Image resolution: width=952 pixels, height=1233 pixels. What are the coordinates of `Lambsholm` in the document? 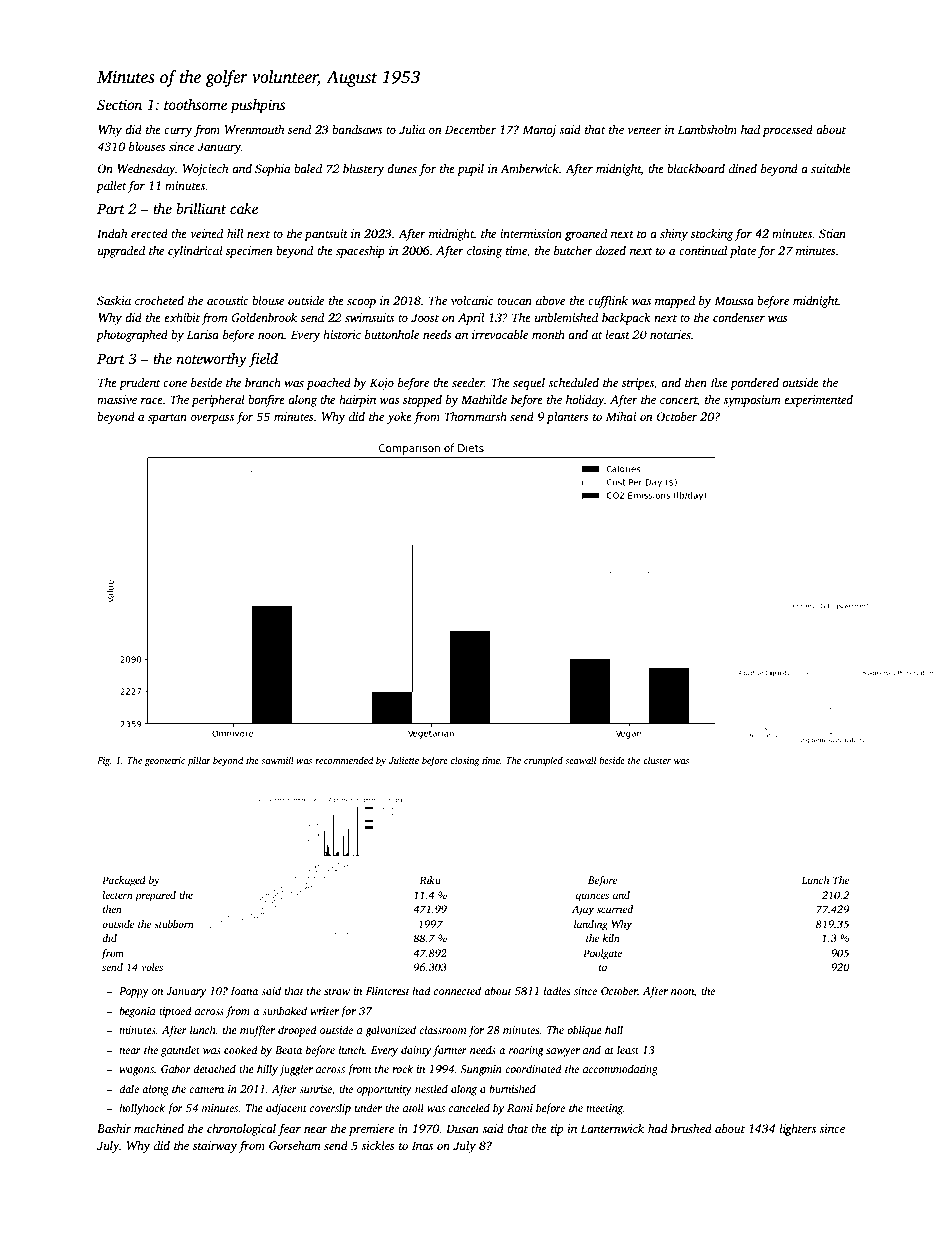 It's located at (707, 129).
